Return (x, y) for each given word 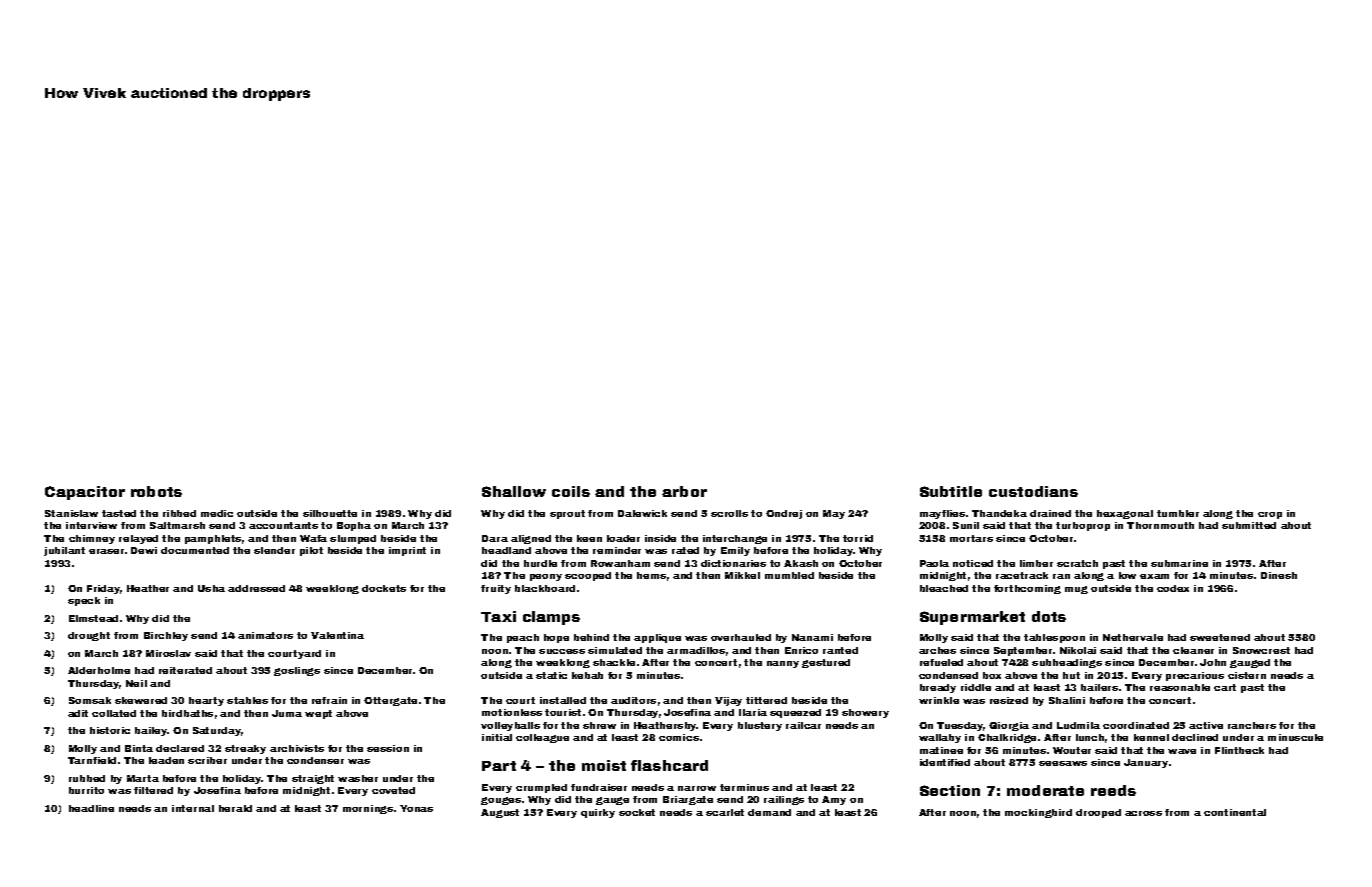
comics (679, 737)
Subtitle (951, 491)
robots (156, 491)
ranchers (1252, 725)
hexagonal (1125, 514)
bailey (151, 731)
